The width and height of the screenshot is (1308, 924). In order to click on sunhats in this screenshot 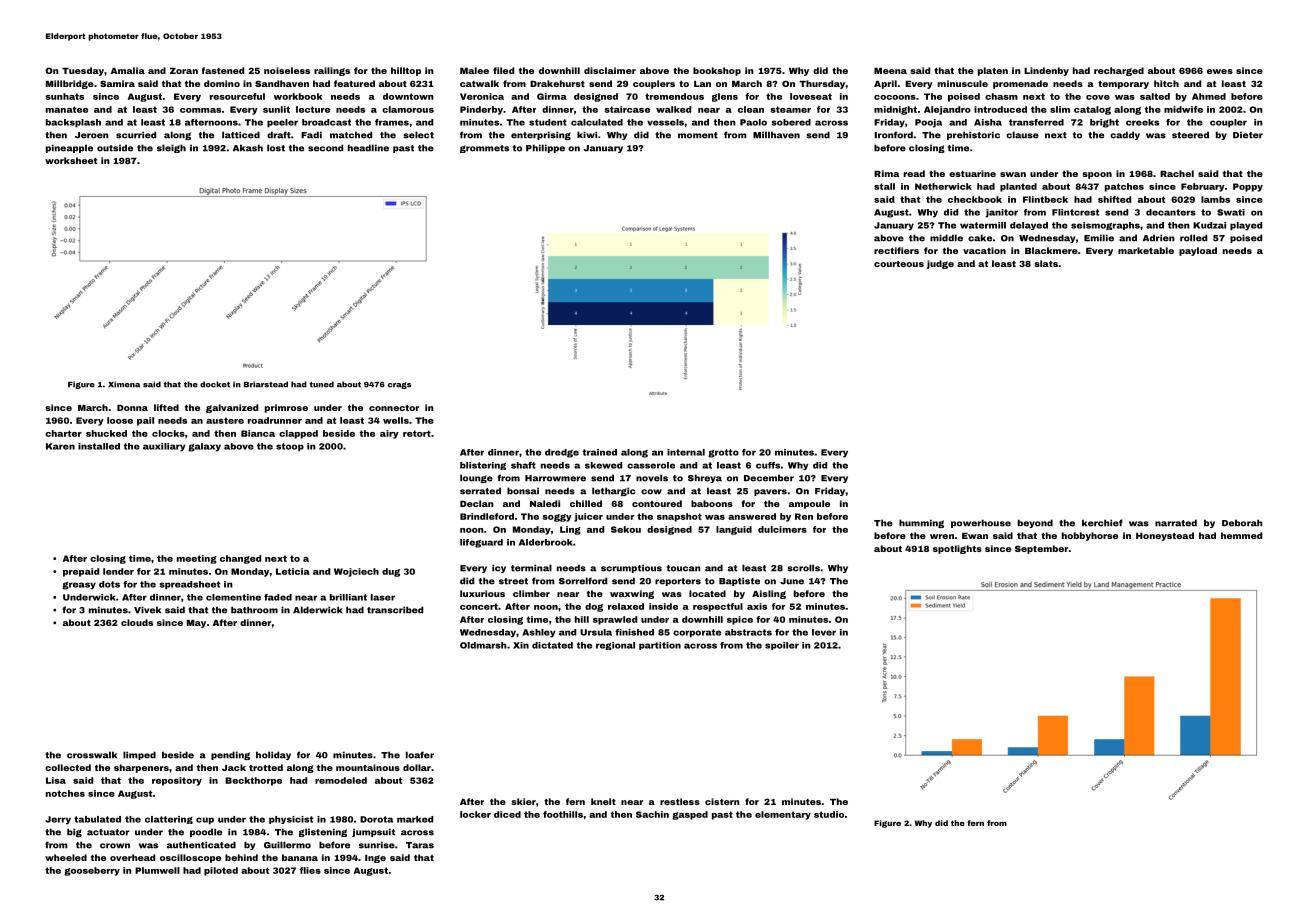, I will do `click(64, 96)`.
